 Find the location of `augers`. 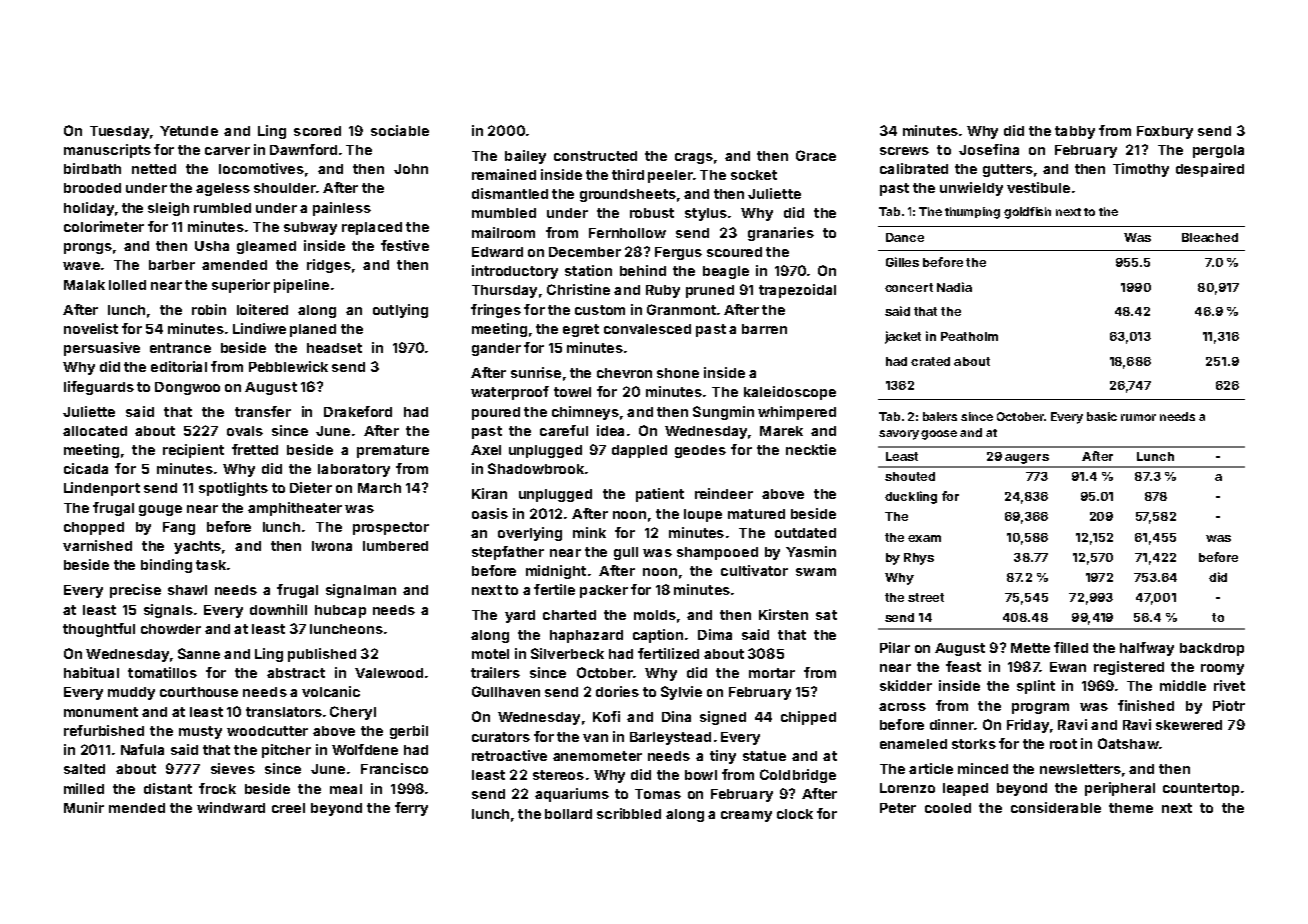

augers is located at coordinates (1027, 459).
